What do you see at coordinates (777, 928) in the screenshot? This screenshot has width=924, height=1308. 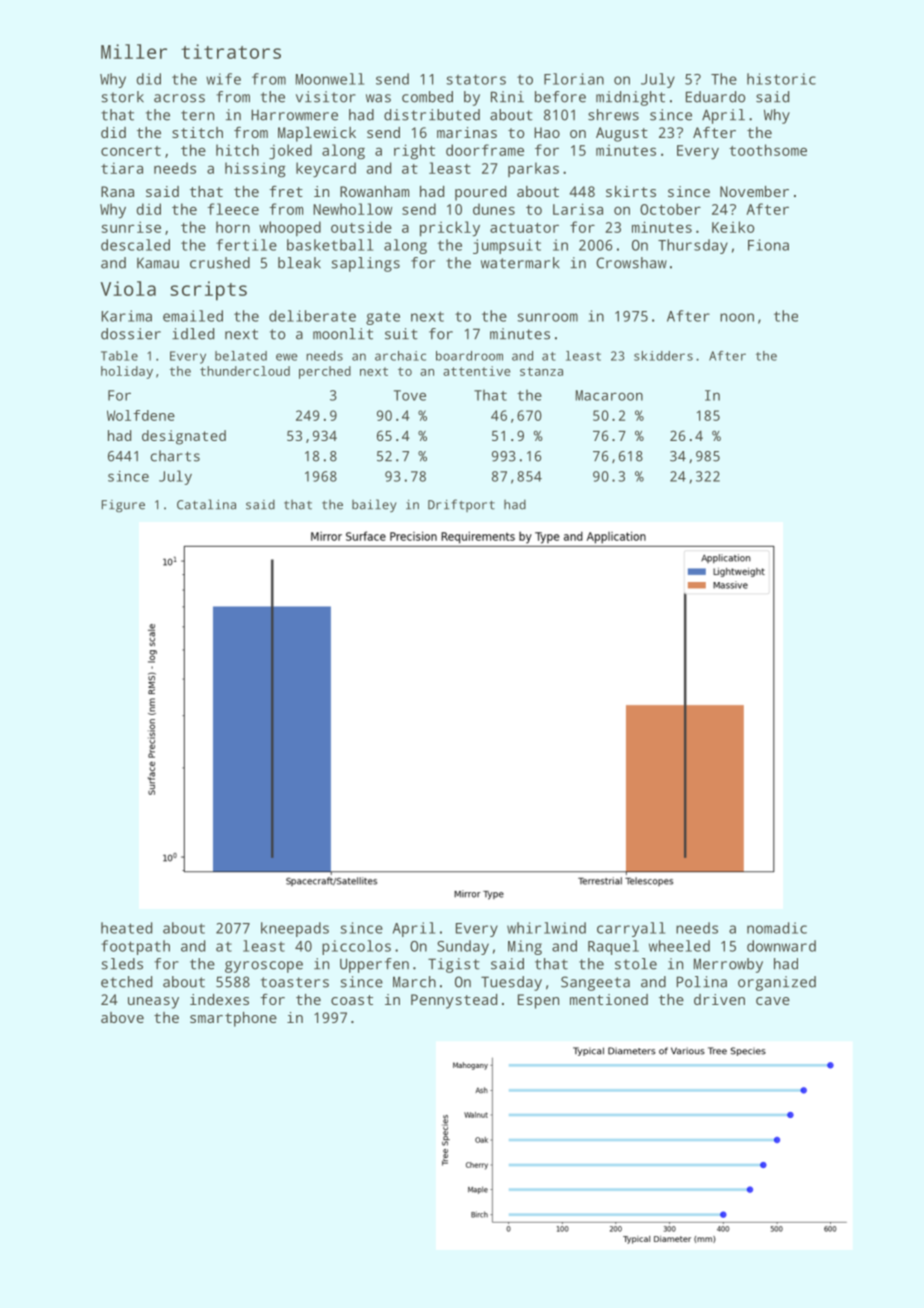 I see `nomadic` at bounding box center [777, 928].
